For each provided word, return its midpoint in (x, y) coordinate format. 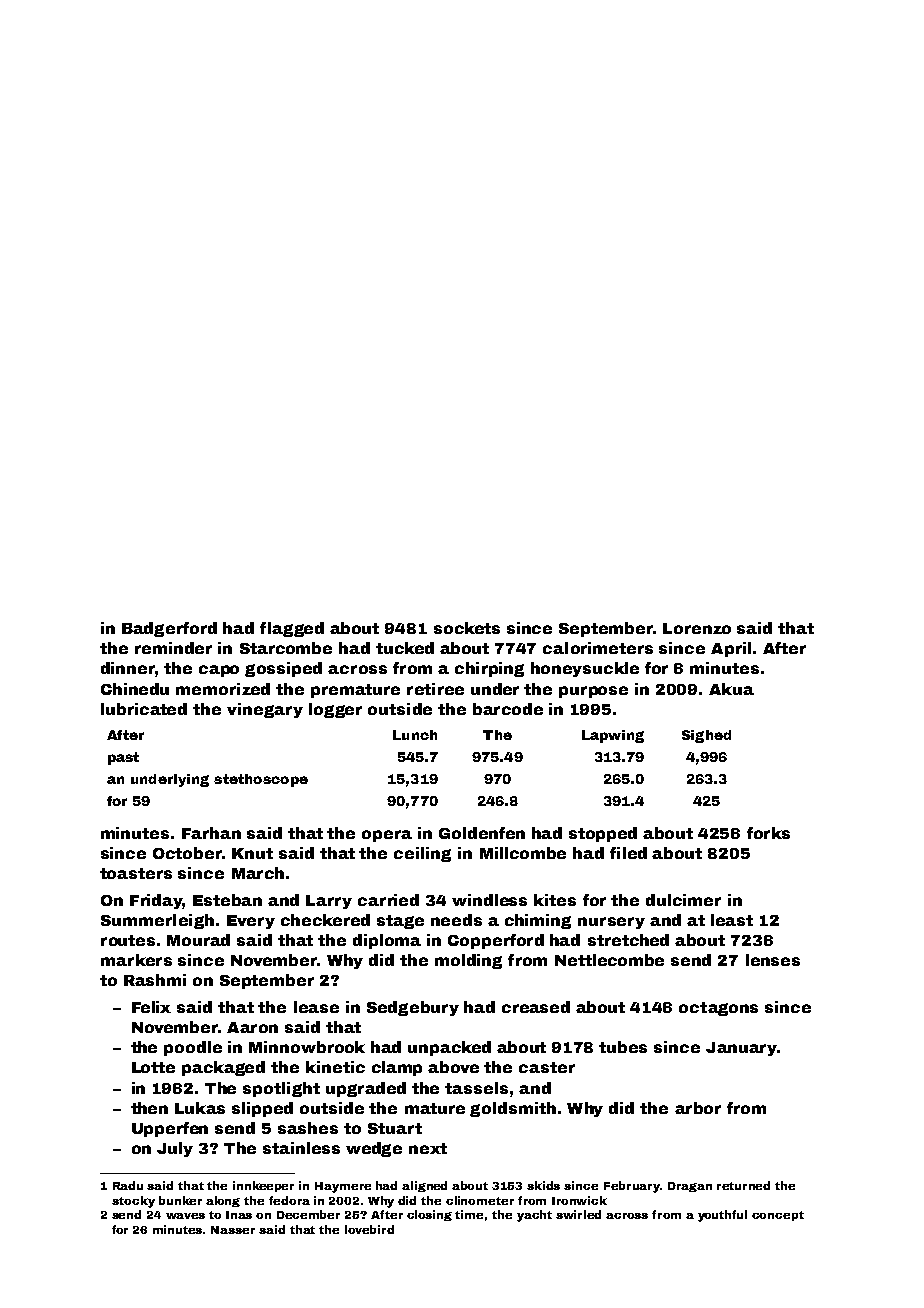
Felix (151, 1007)
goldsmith (513, 1109)
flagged (292, 629)
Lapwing (613, 736)
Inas (239, 1215)
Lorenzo (697, 628)
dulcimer (683, 900)
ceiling (422, 854)
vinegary (265, 710)
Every (251, 922)
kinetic (335, 1067)
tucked (405, 648)
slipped (262, 1109)
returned (743, 1185)
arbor (698, 1108)
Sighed (706, 736)
